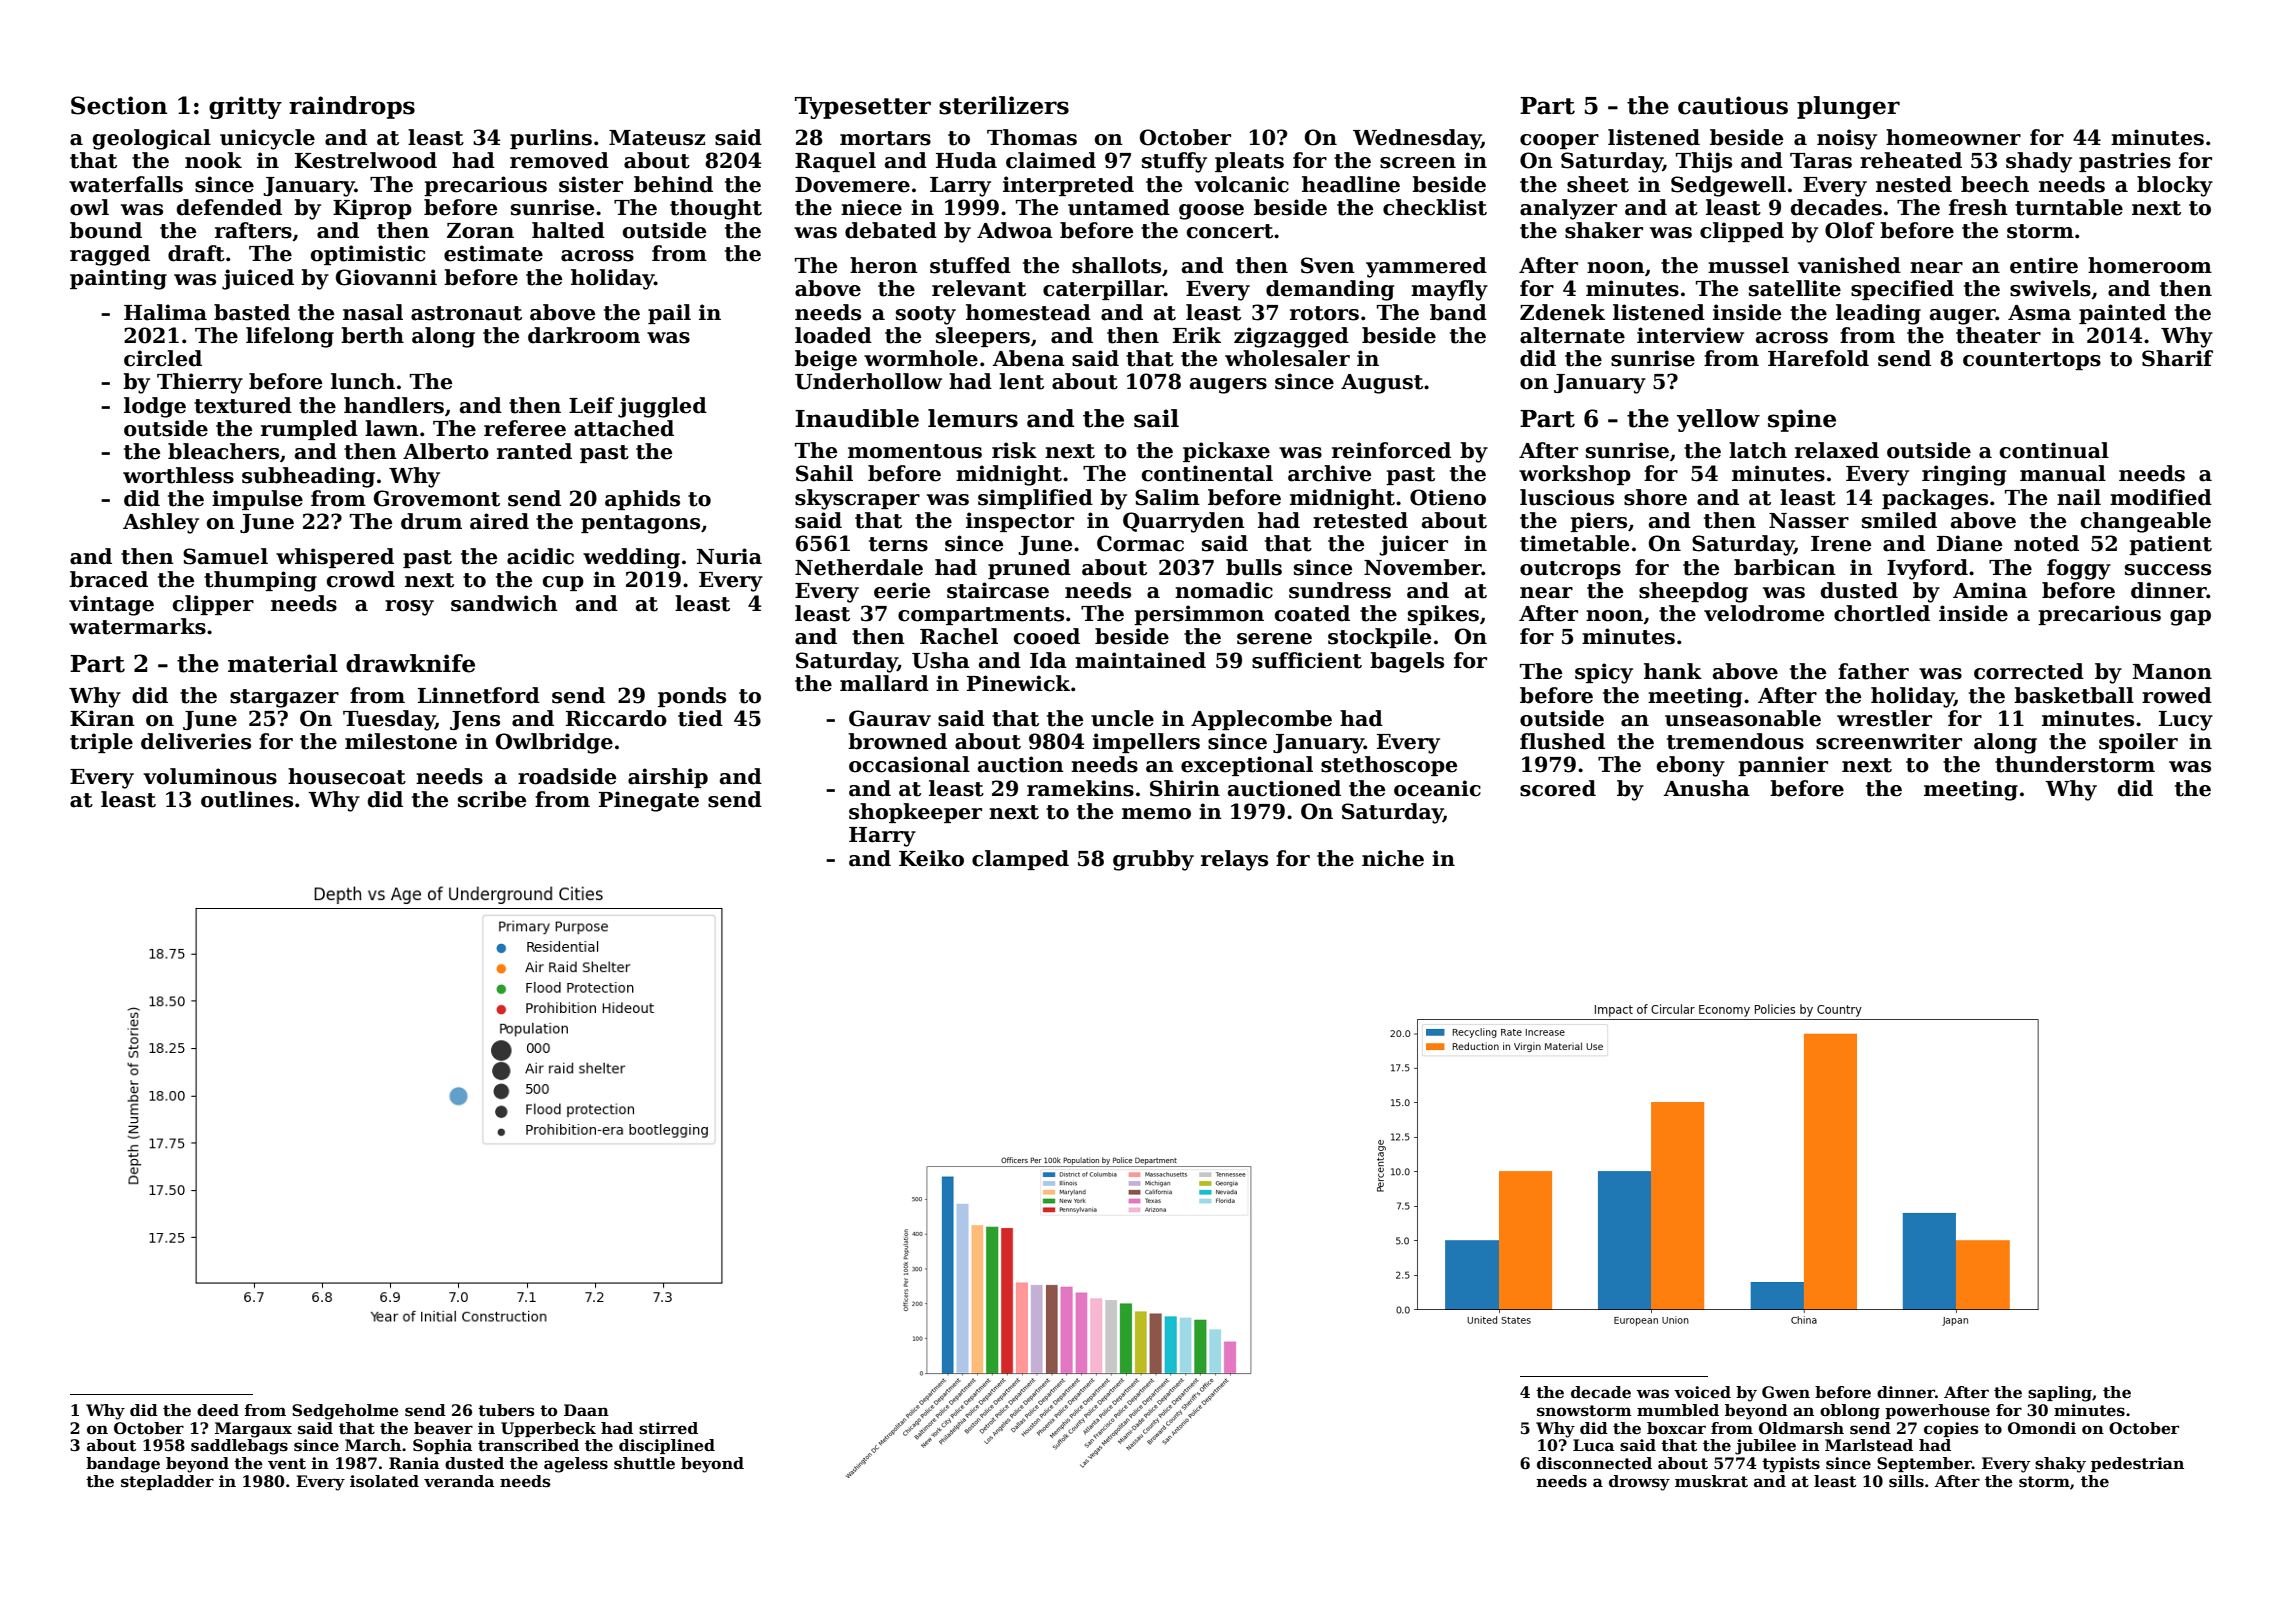  Describe the element at coordinates (1197, 335) in the document. I see `Erik` at that location.
